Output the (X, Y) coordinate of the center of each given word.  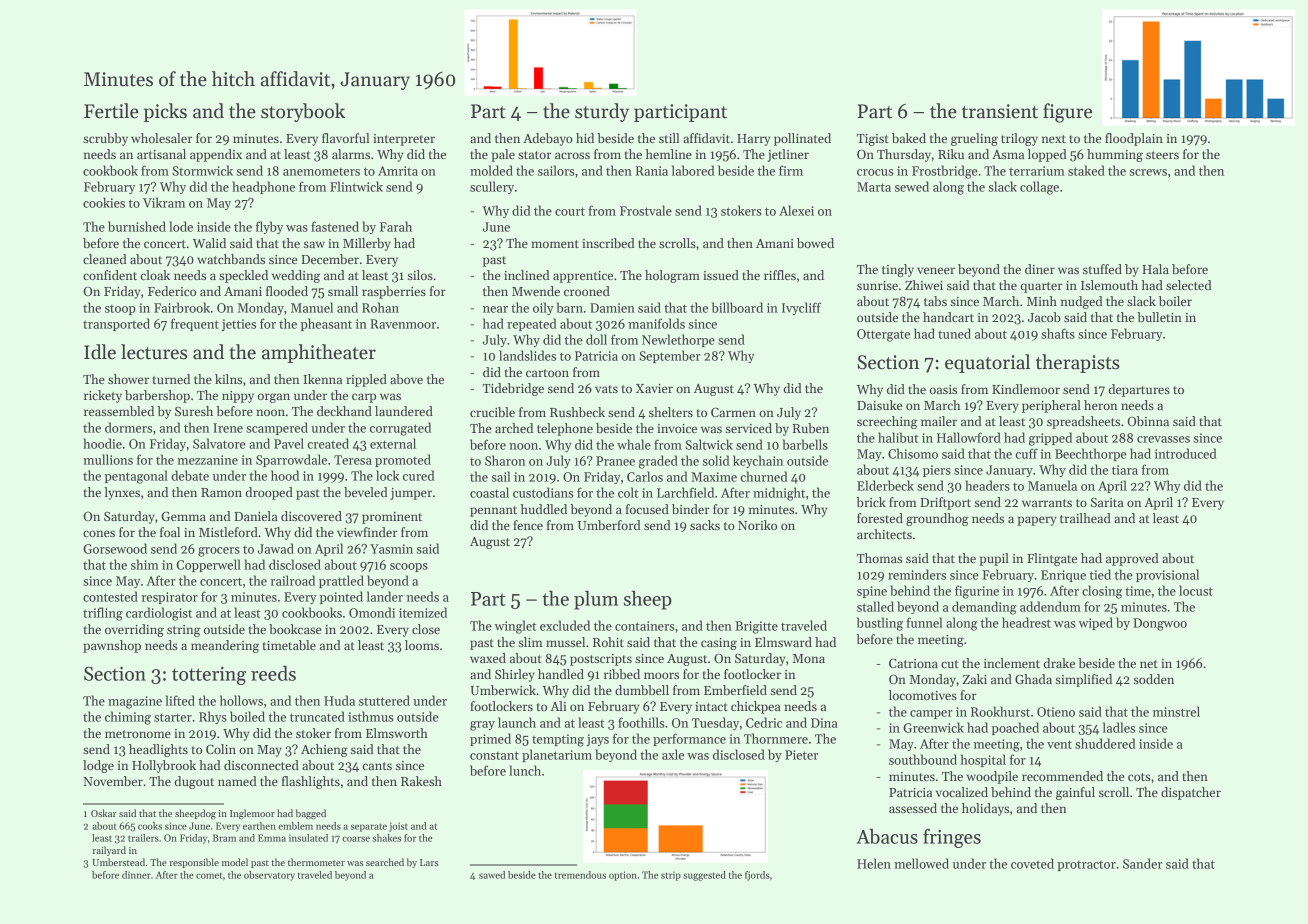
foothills (641, 722)
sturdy (602, 112)
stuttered (384, 700)
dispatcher (1191, 793)
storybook (303, 112)
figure (1067, 113)
